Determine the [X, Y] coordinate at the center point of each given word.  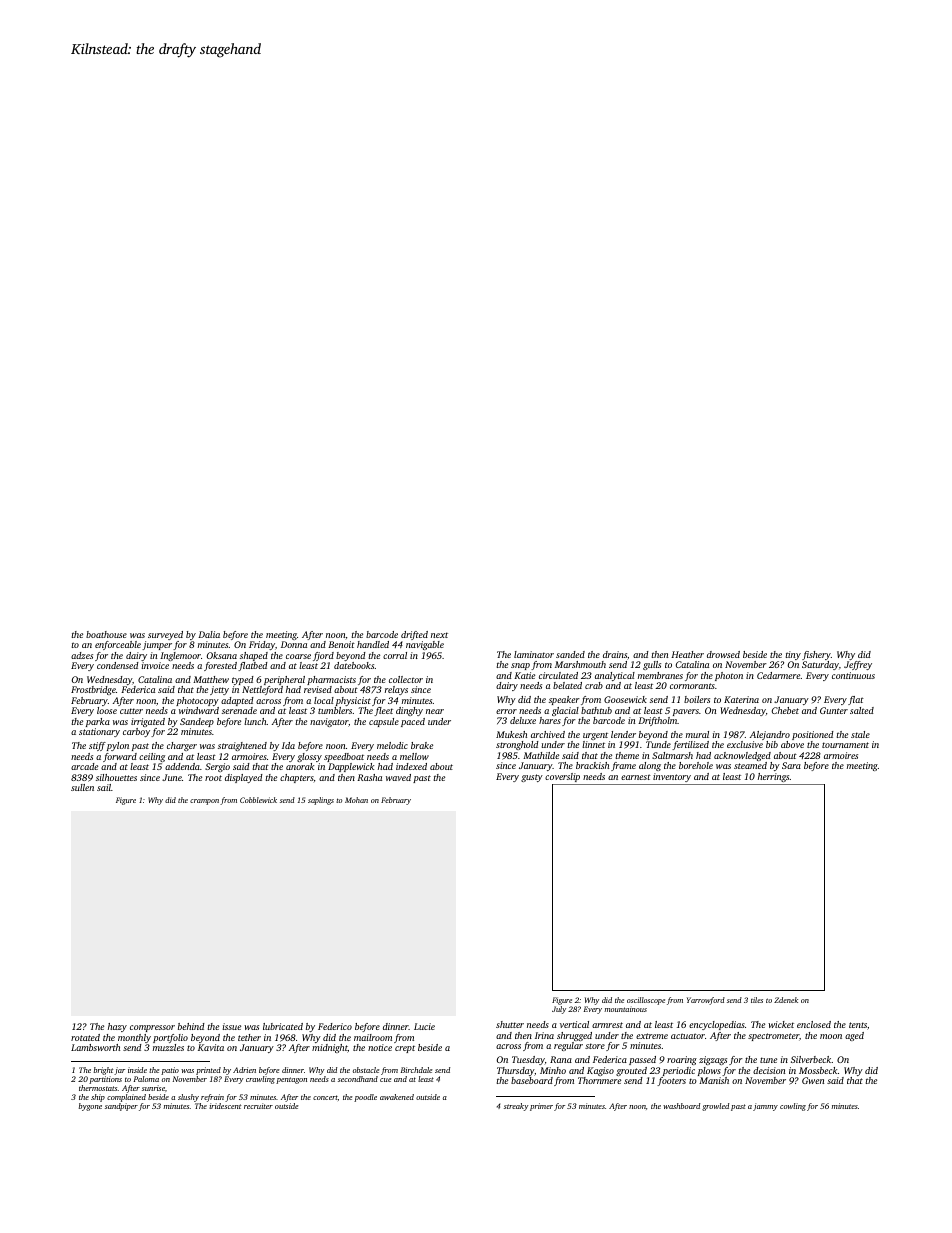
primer [541, 1107]
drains [615, 654]
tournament [845, 745]
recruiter [258, 1106]
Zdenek [786, 1000]
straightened [242, 746]
